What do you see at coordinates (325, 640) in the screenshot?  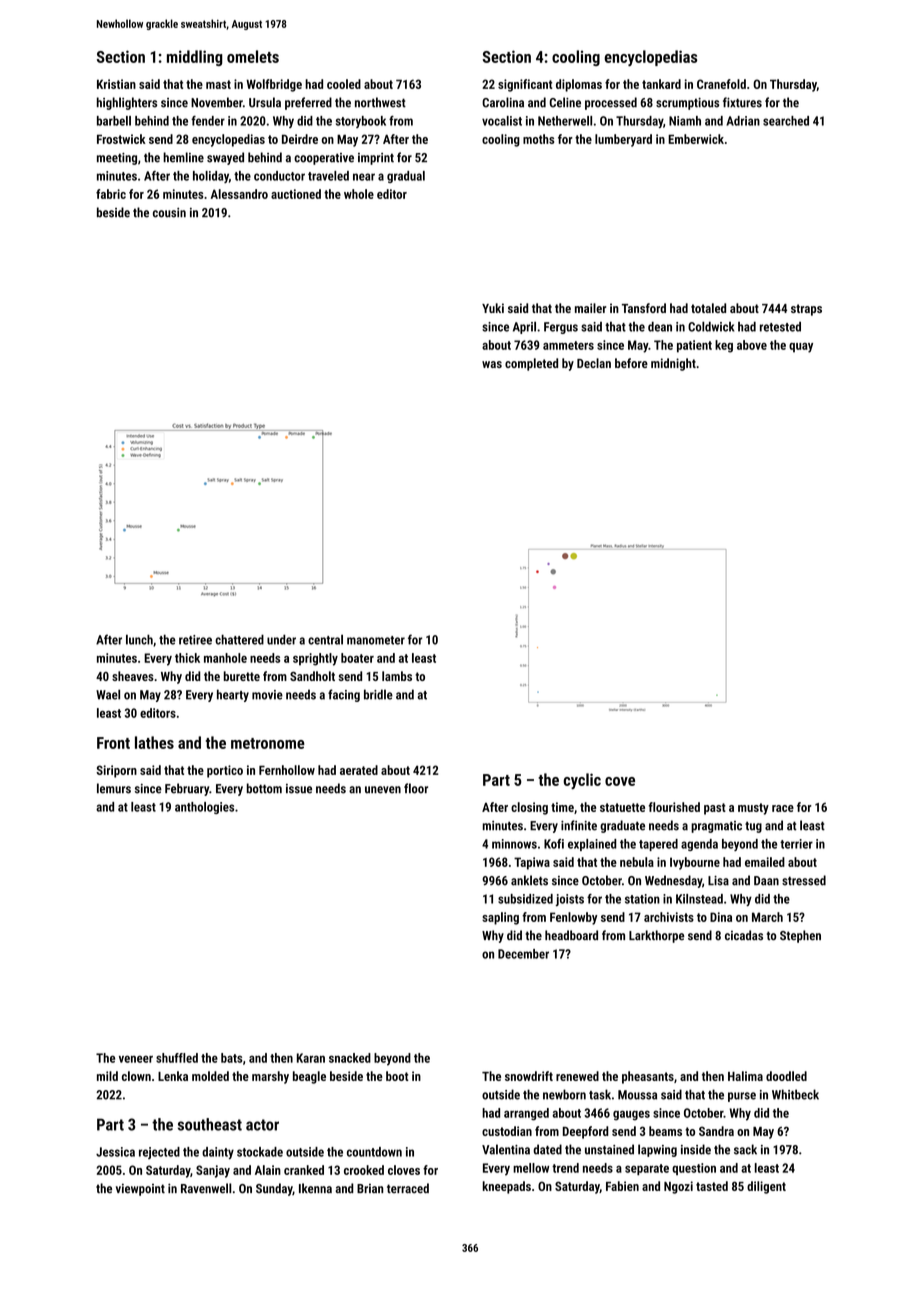 I see `central` at bounding box center [325, 640].
